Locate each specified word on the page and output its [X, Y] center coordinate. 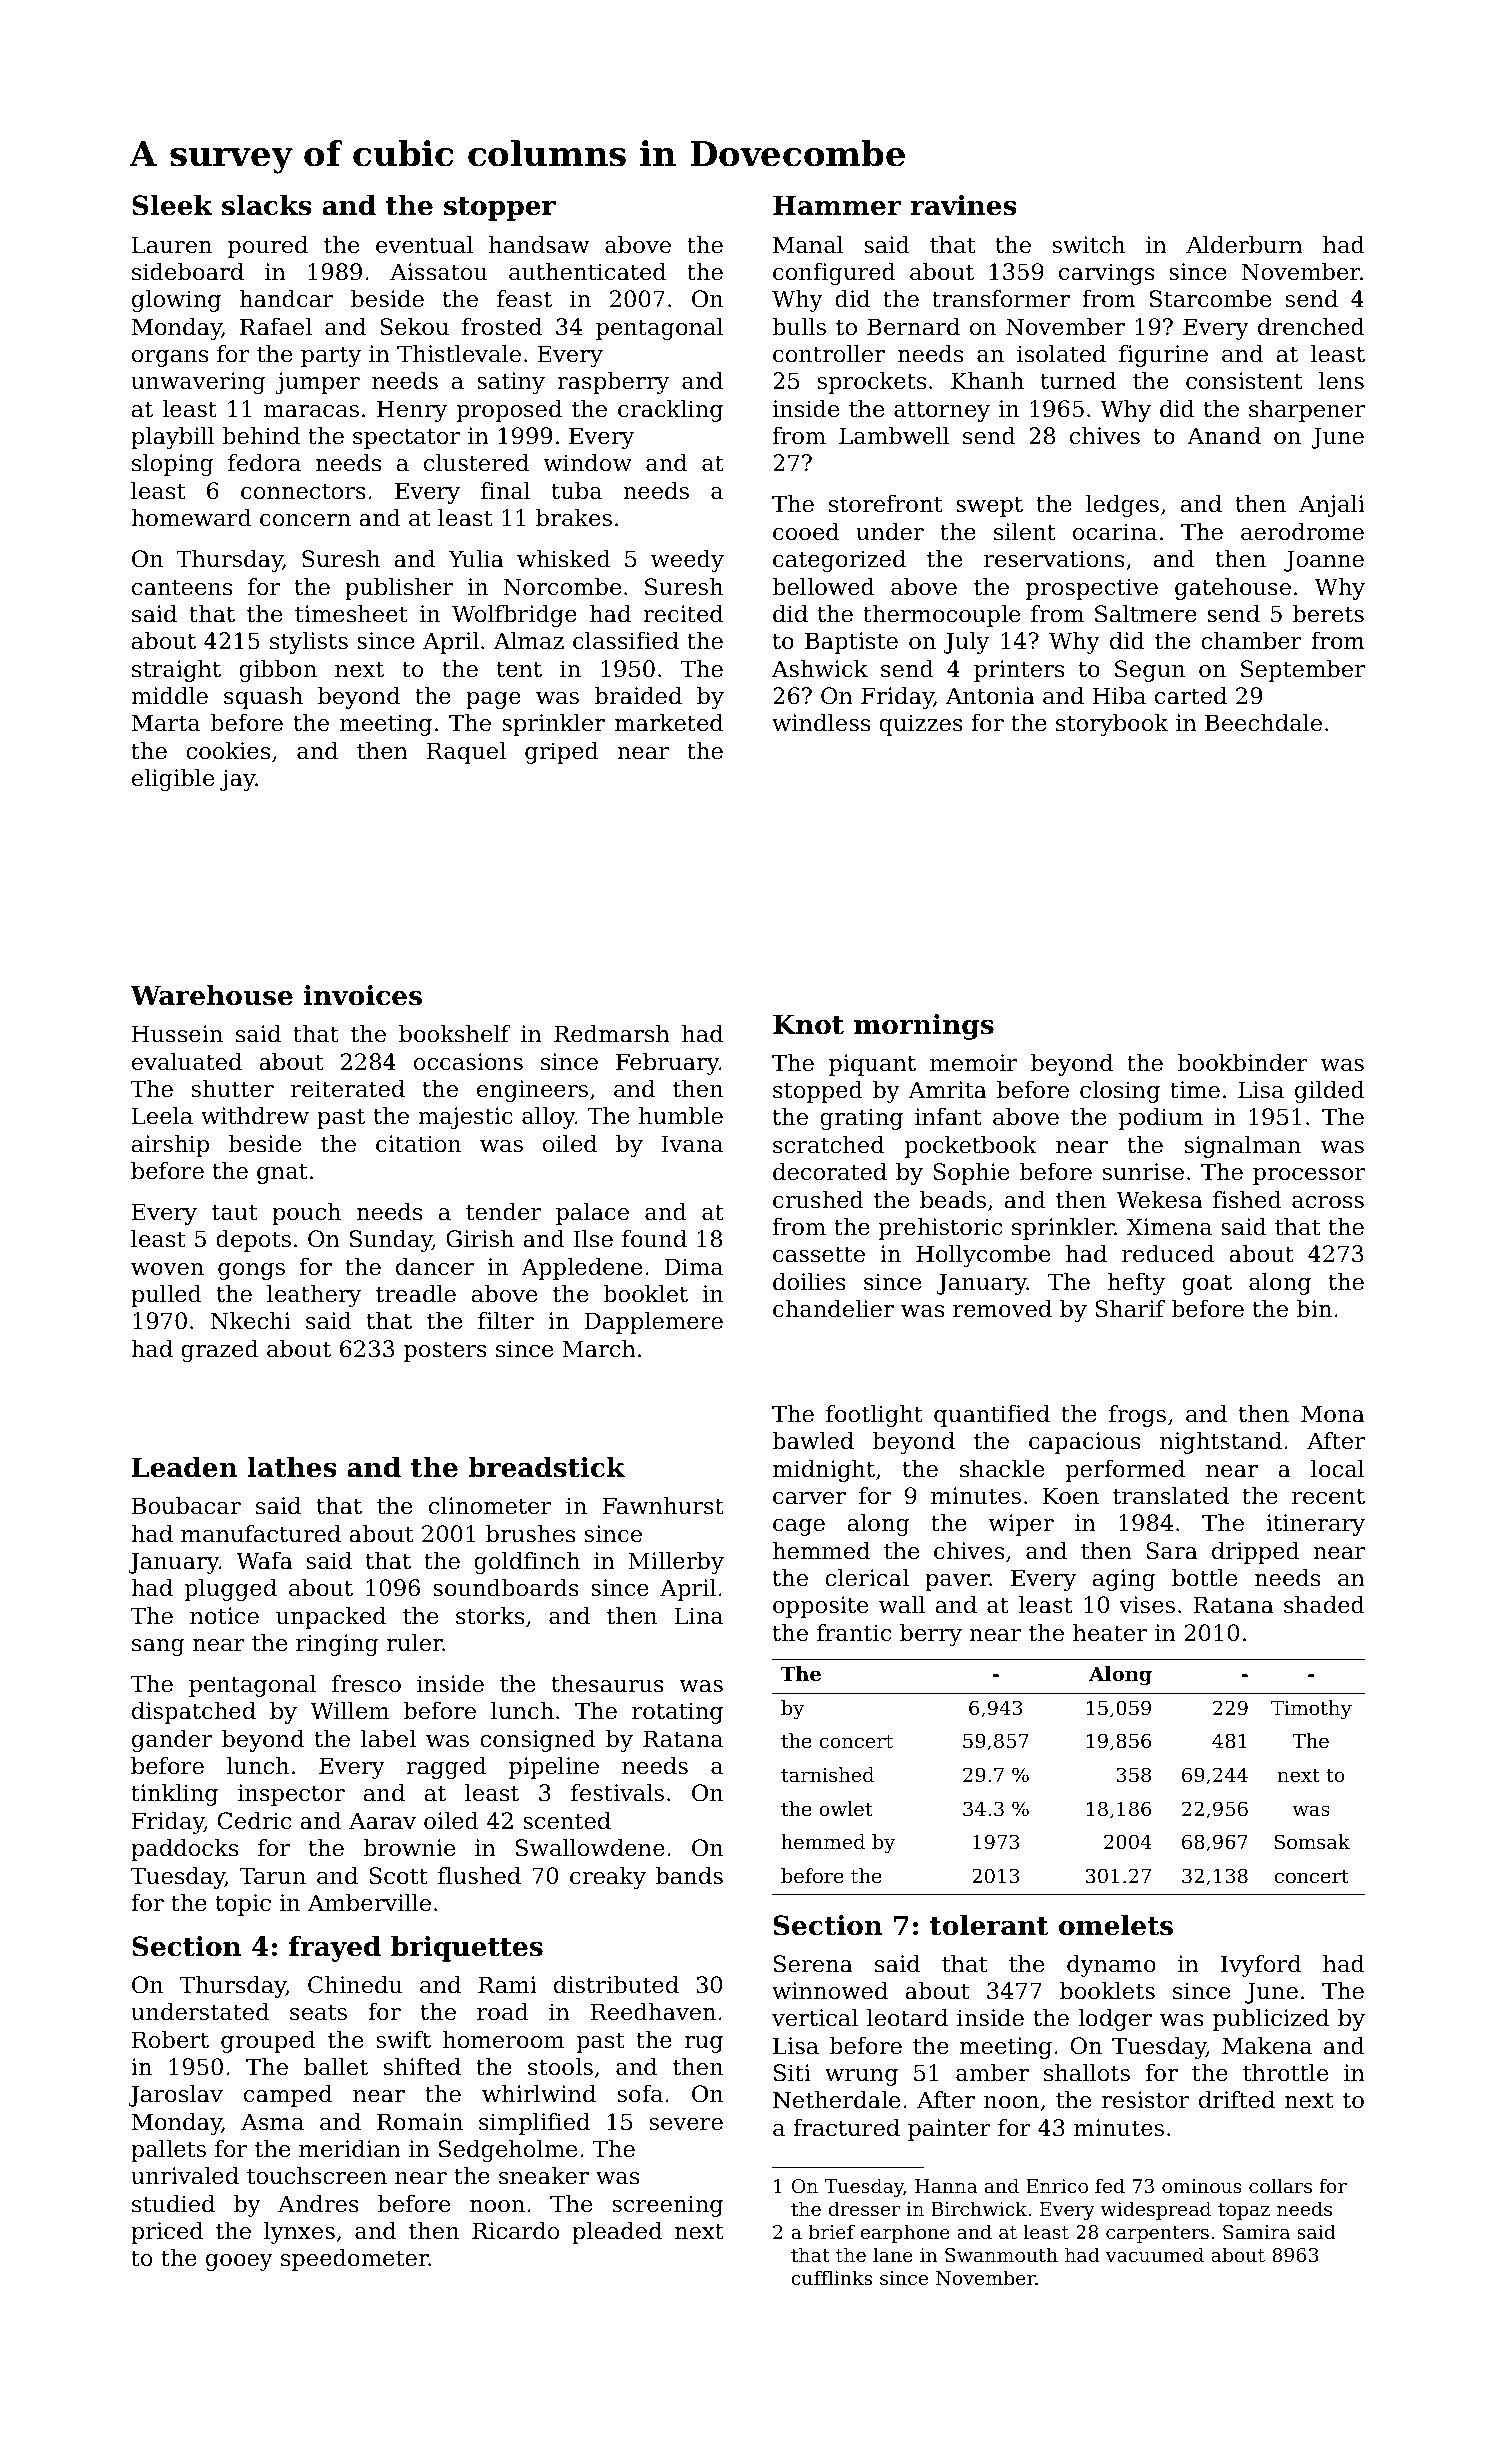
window [587, 463]
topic [243, 1905]
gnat [282, 1173]
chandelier [833, 1309]
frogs [1137, 1416]
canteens [182, 587]
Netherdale [836, 2100]
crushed [818, 1200]
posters [445, 1351]
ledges [1122, 506]
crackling [670, 411]
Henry [412, 411]
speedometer [355, 2260]
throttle [1285, 2073]
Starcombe [1210, 299]
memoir [973, 1063]
